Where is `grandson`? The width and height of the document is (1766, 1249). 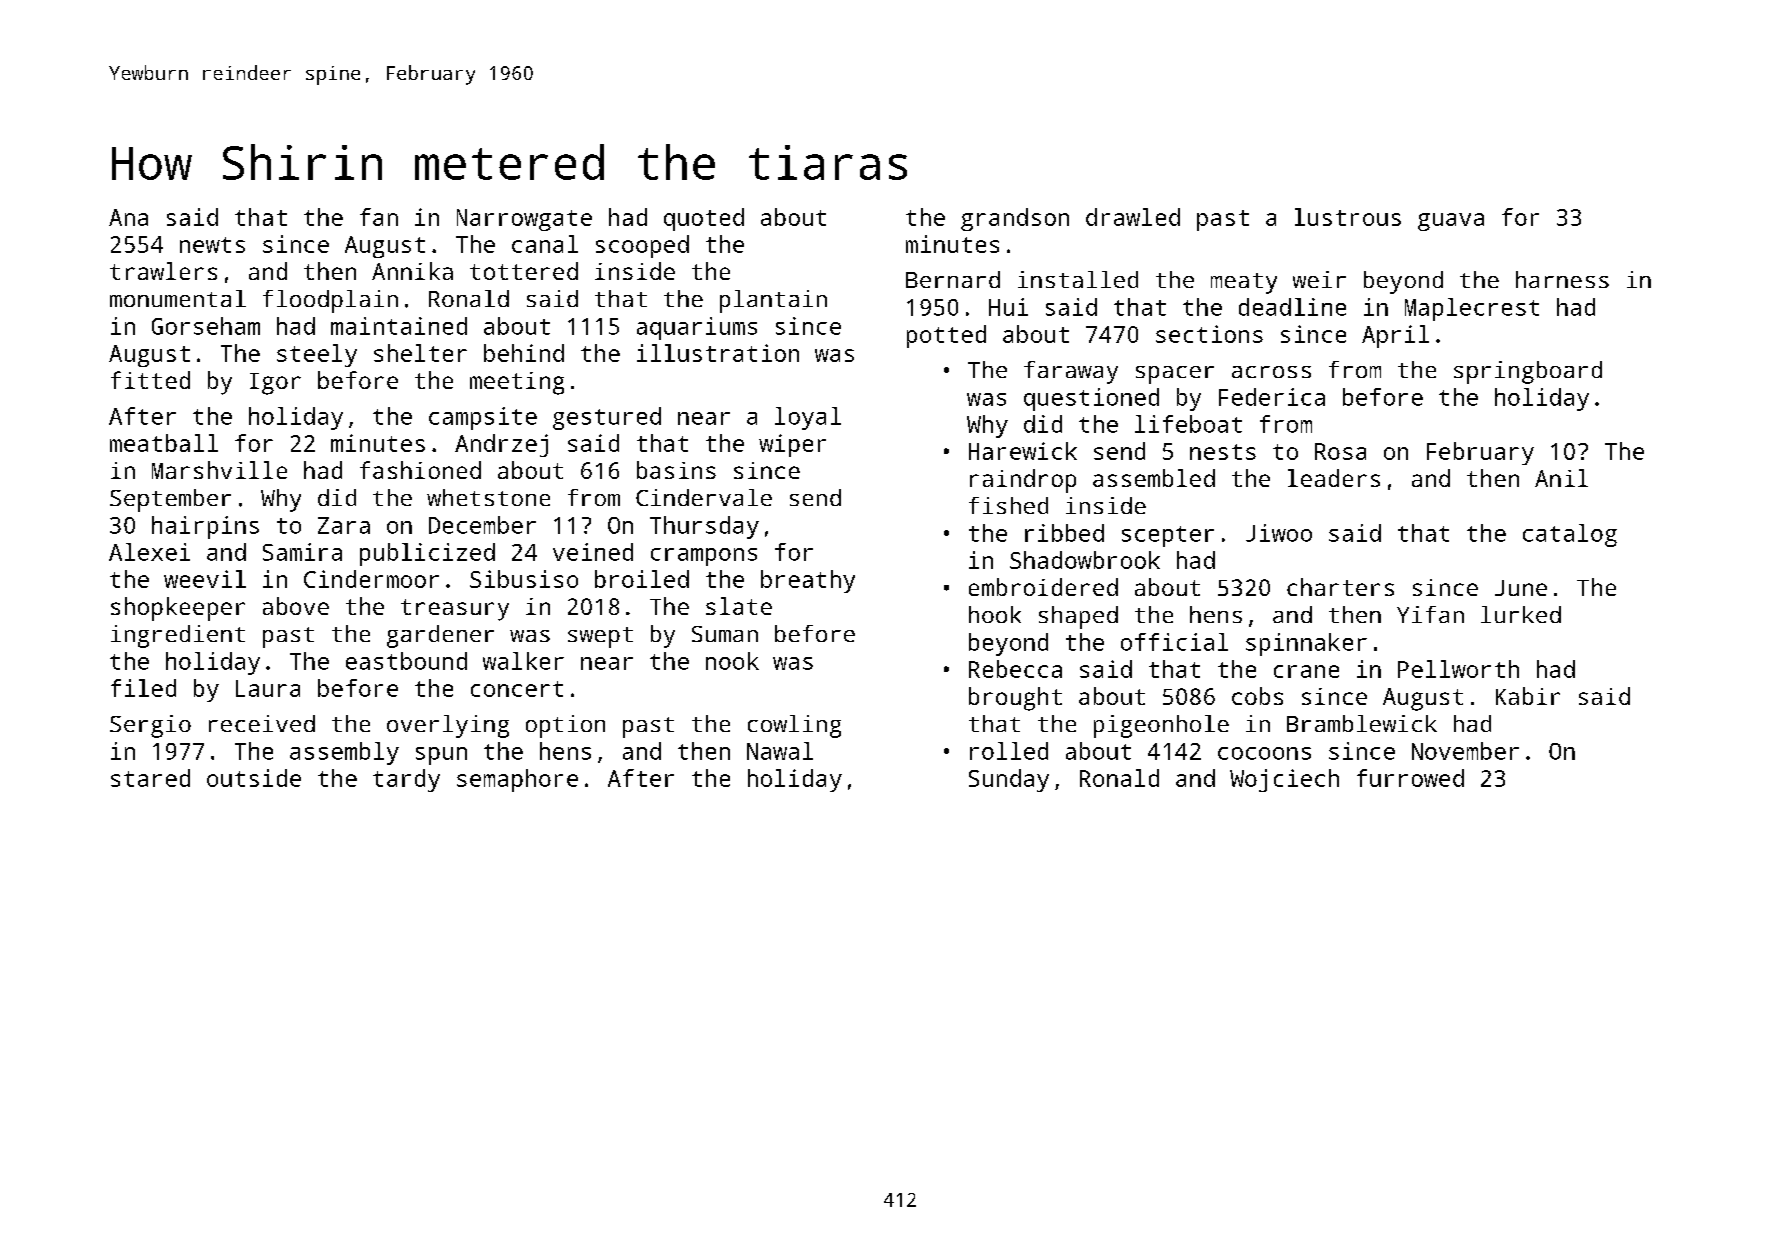 grandson is located at coordinates (1015, 219).
